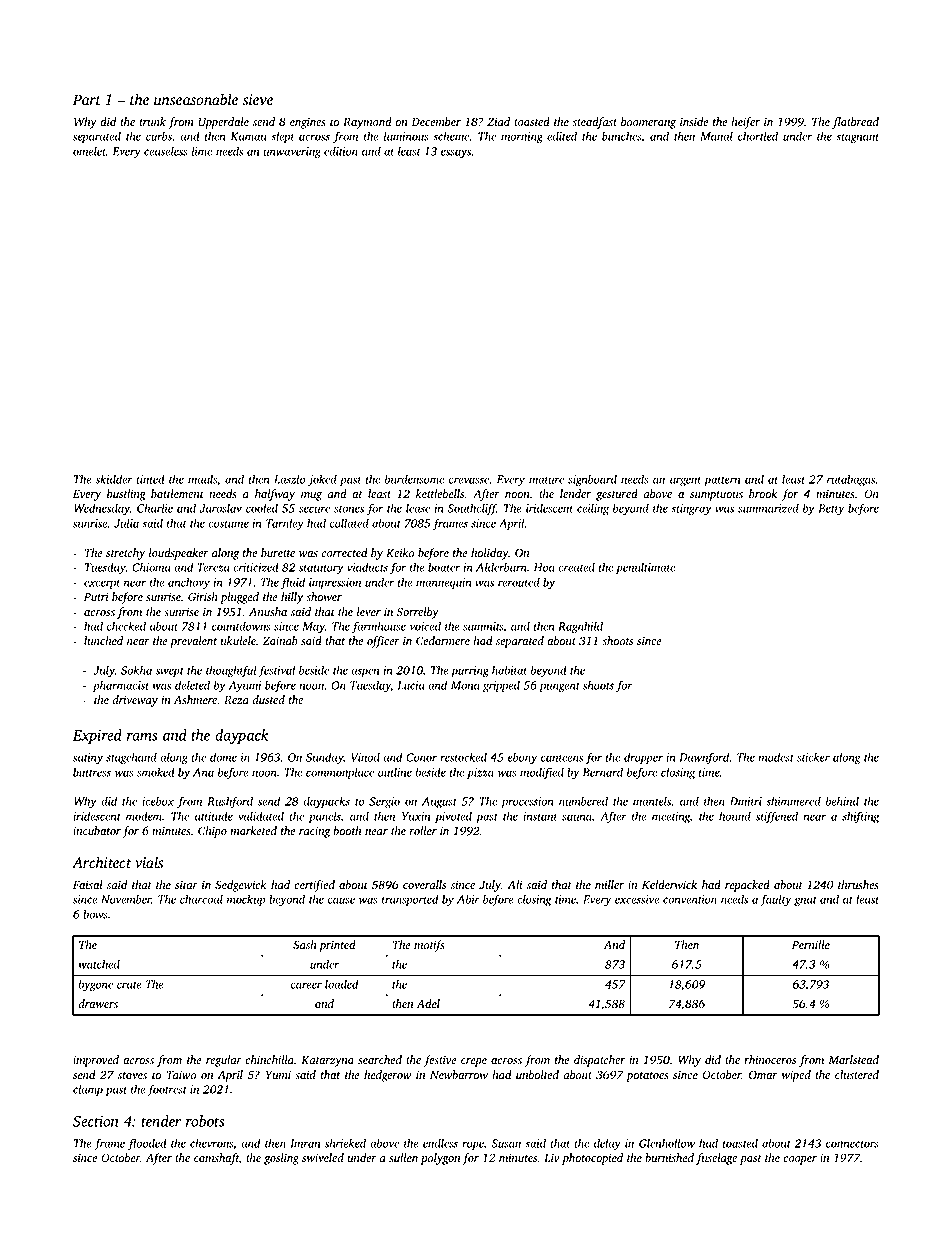 This document has width=952, height=1233. Describe the element at coordinates (456, 154) in the document. I see `essays` at that location.
